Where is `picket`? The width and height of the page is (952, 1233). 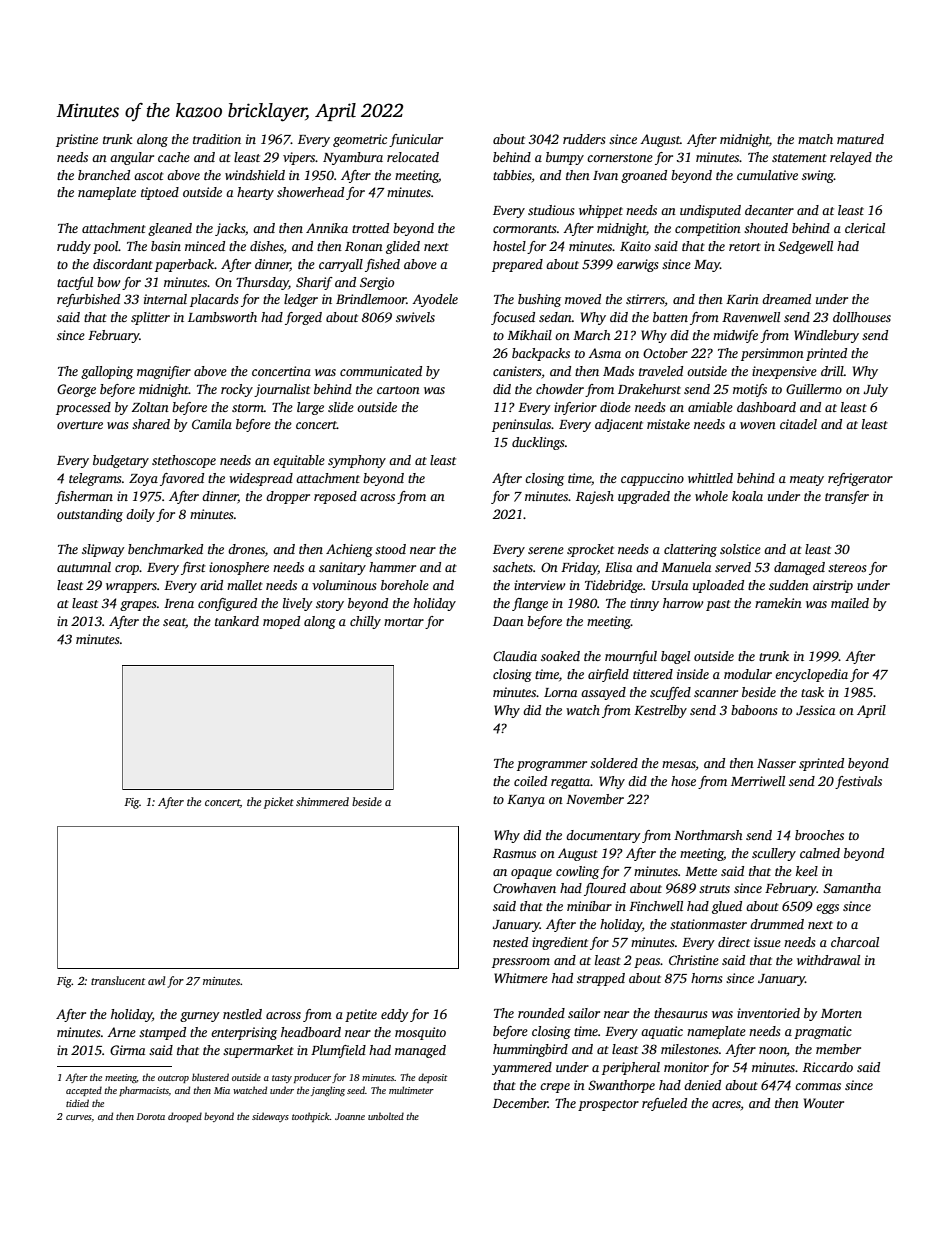 picket is located at coordinates (279, 803).
